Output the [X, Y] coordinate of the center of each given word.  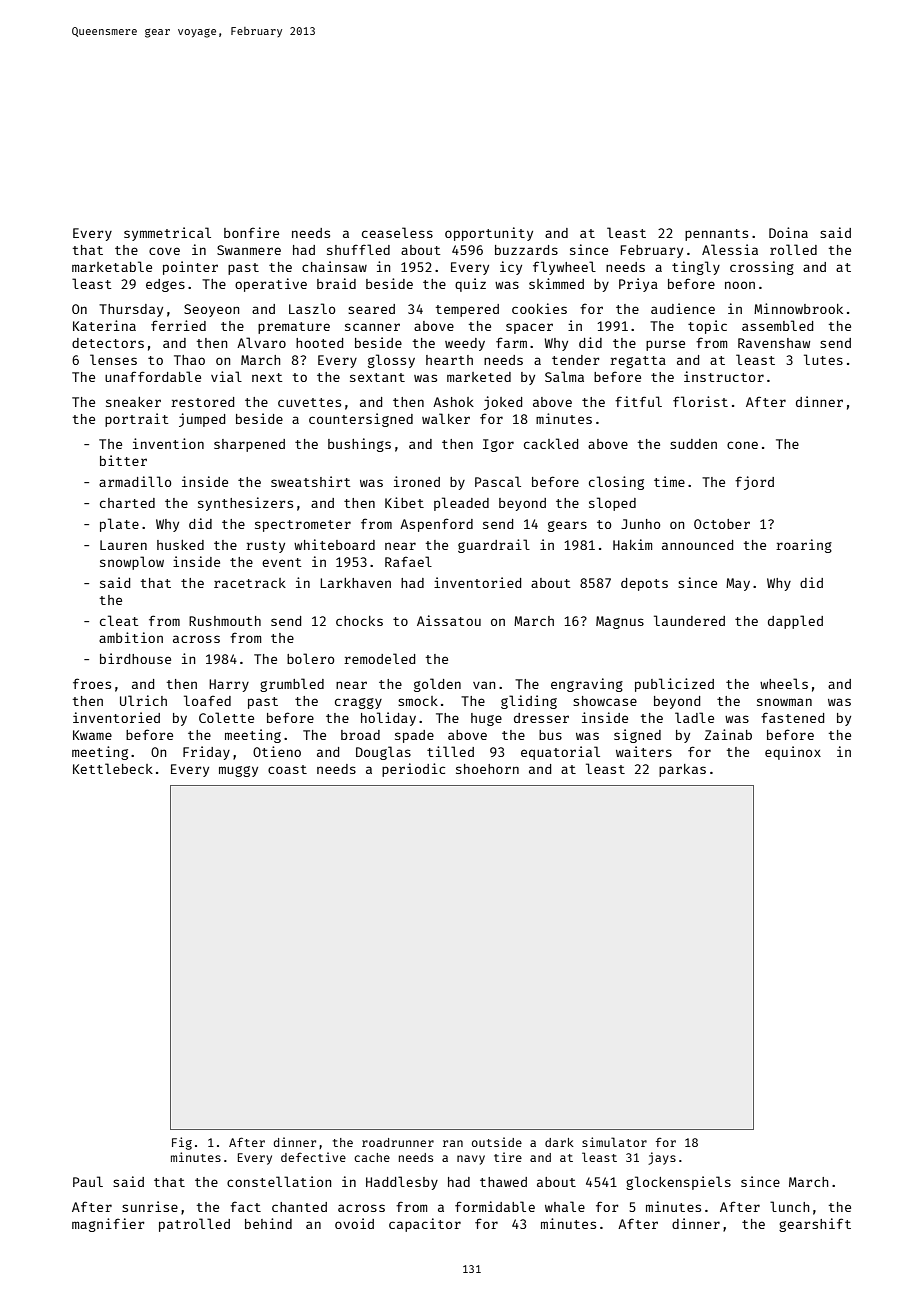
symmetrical [167, 234]
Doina [788, 232]
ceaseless [397, 232]
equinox [793, 753]
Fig [182, 1143]
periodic [413, 770]
